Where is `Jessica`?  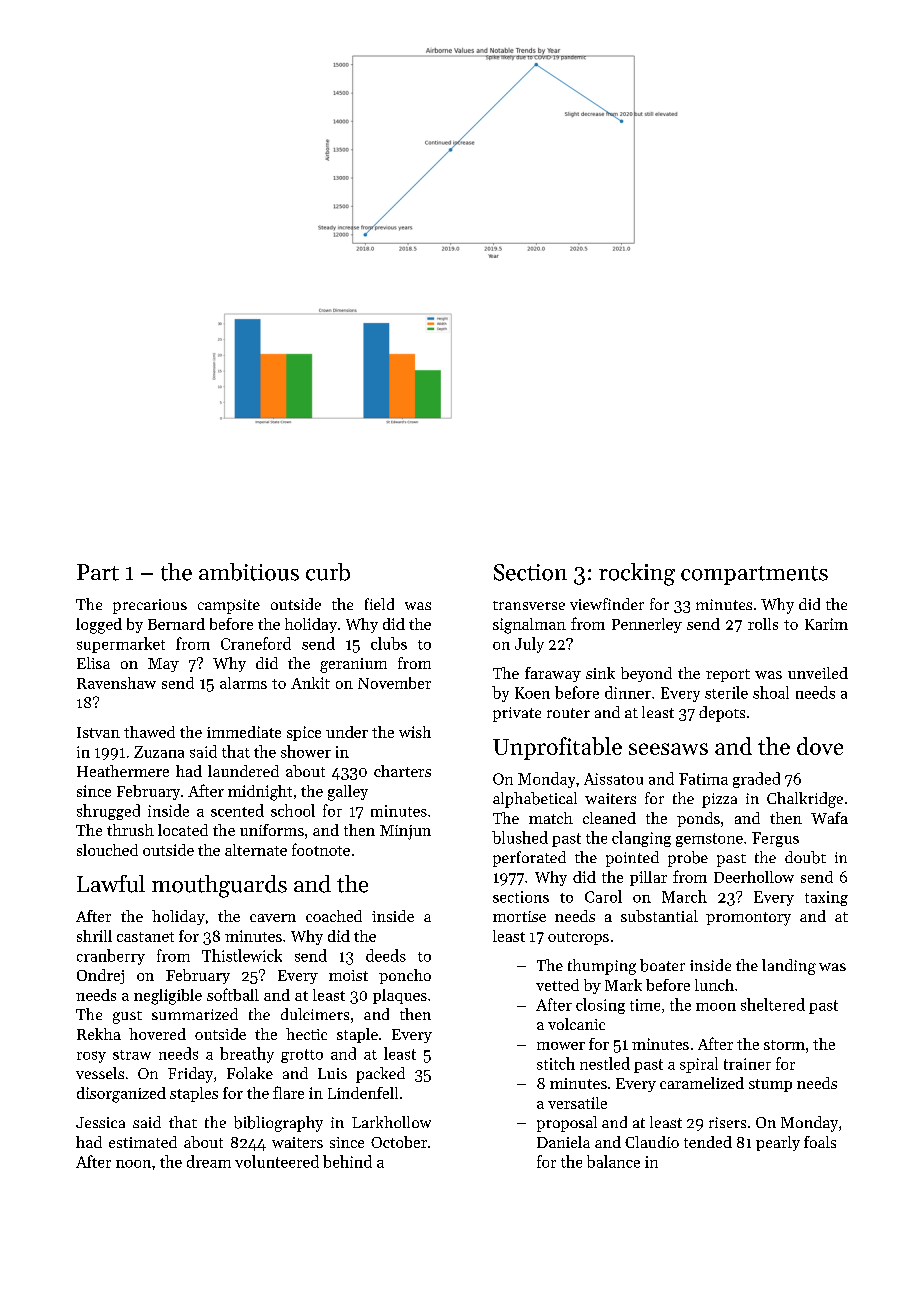
Jessica is located at coordinates (100, 1122).
